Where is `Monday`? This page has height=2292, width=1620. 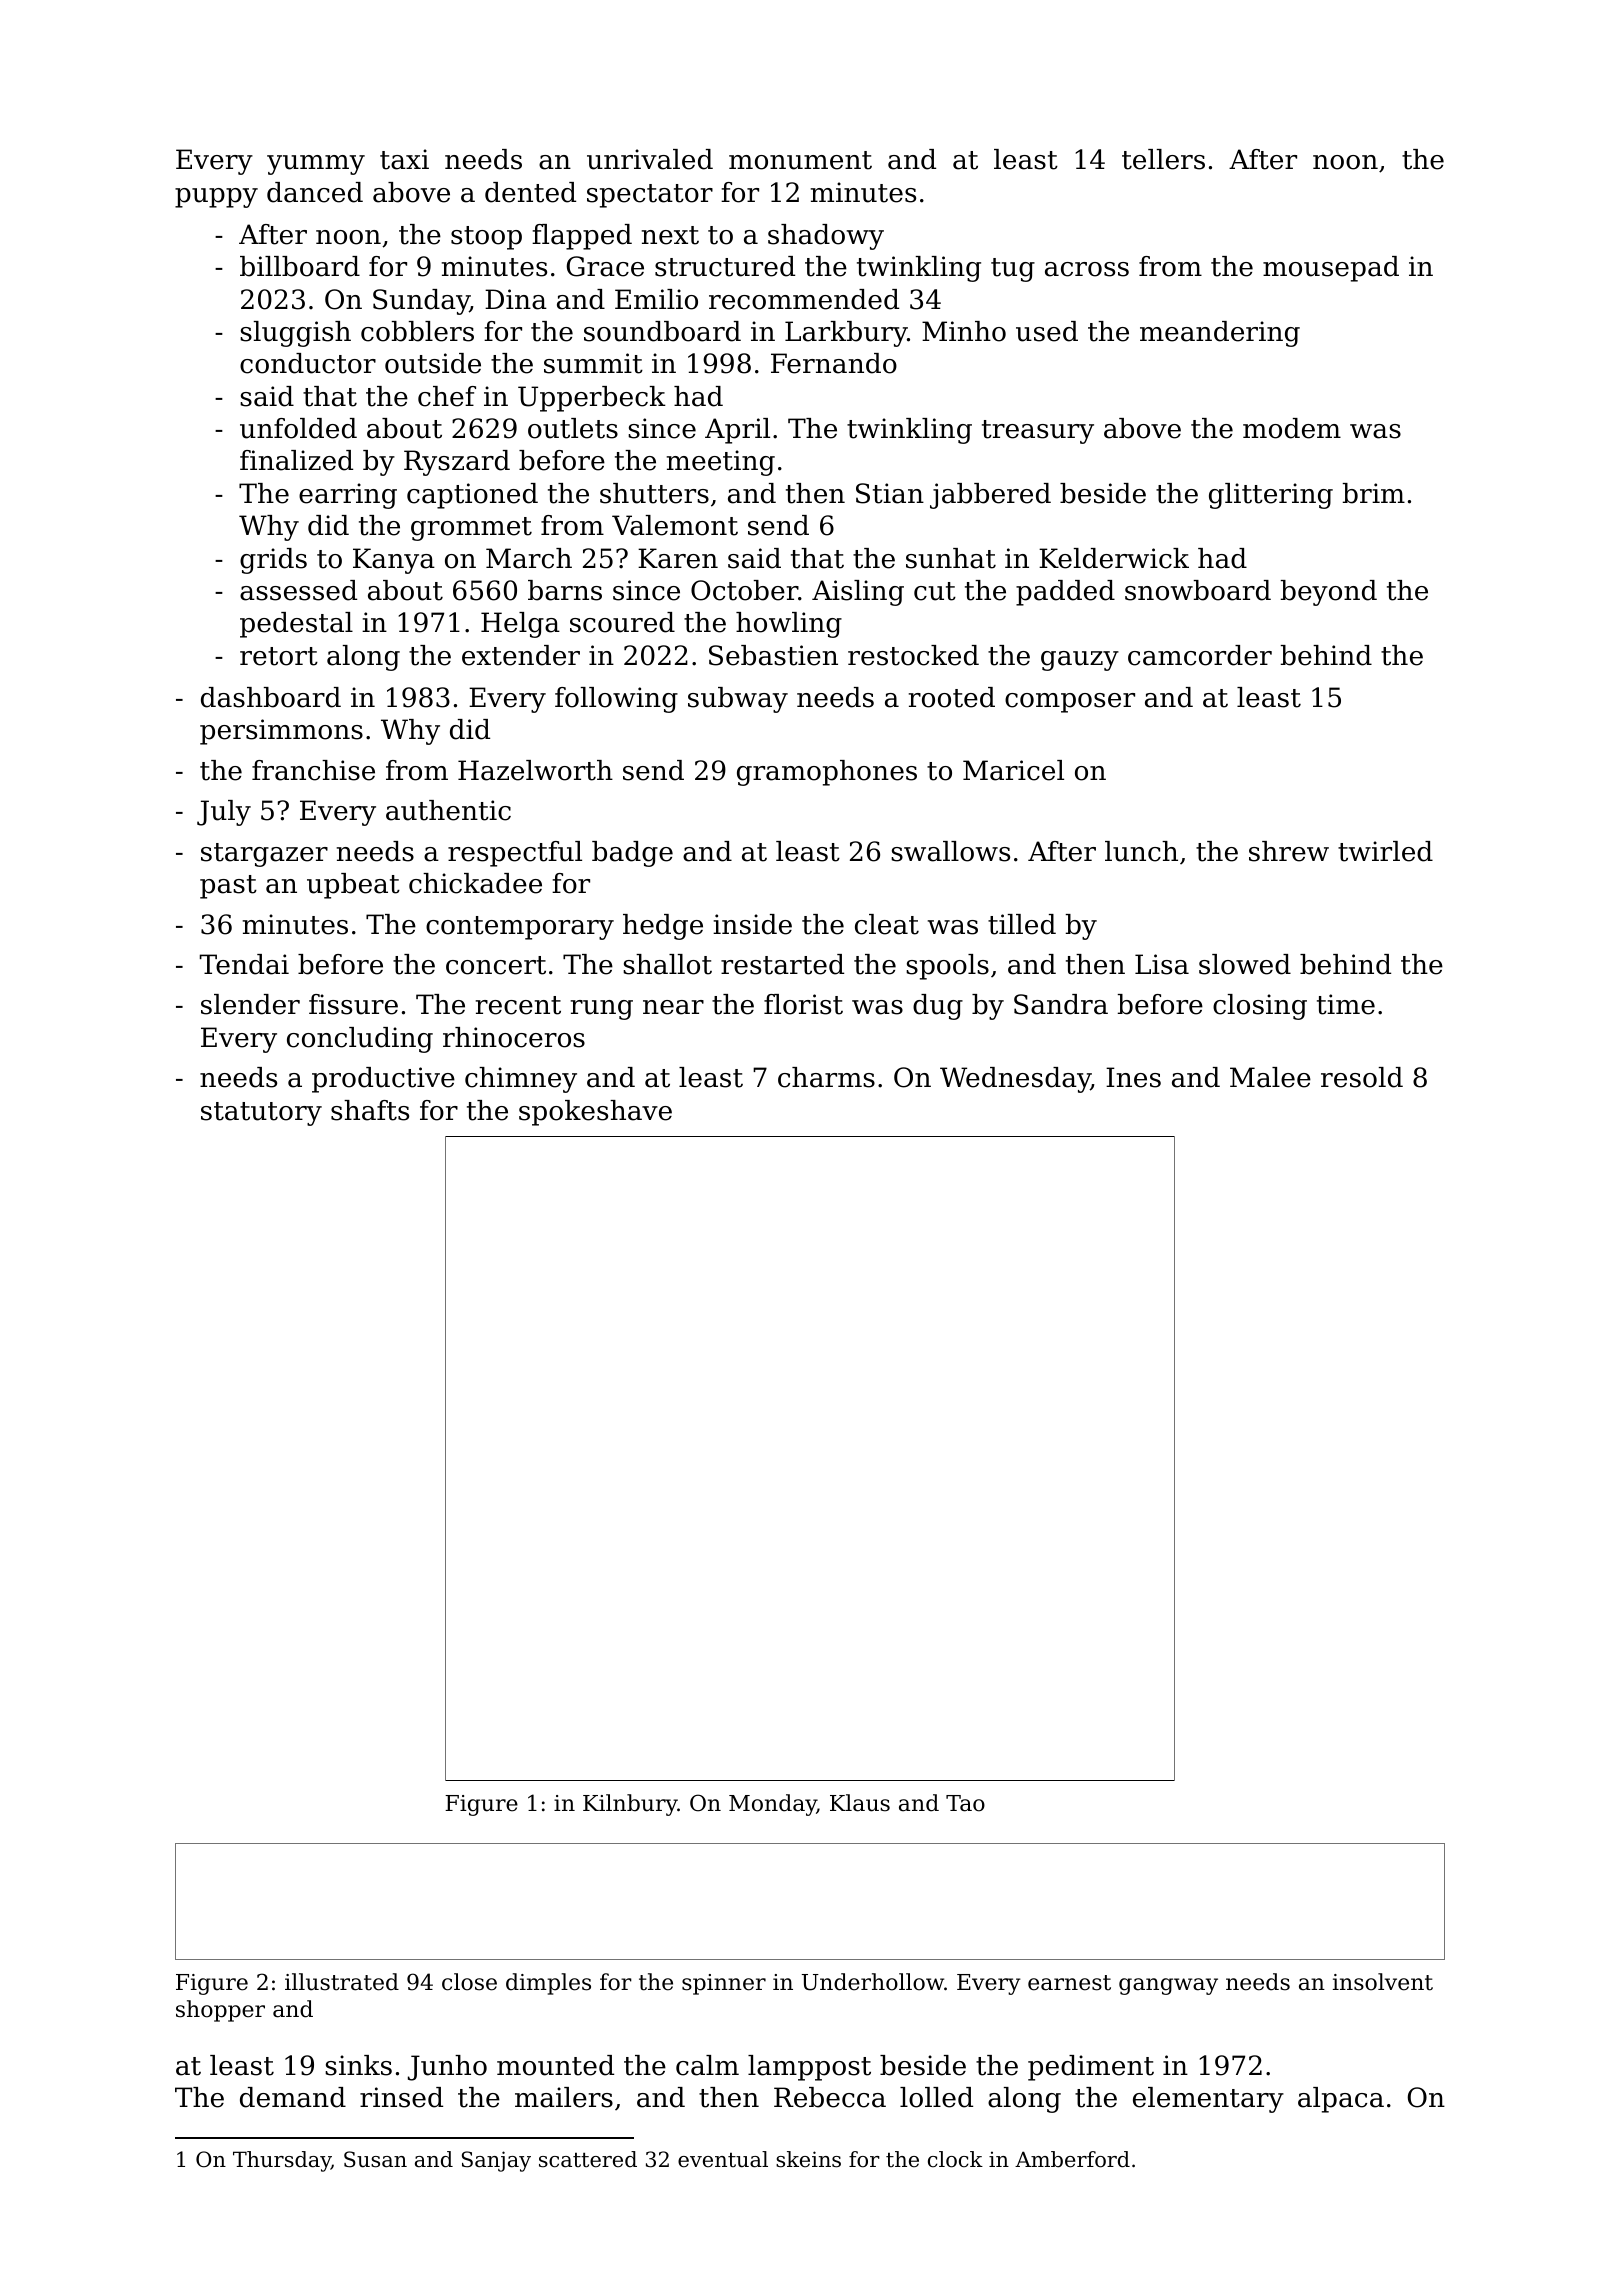 Monday is located at coordinates (773, 1805).
